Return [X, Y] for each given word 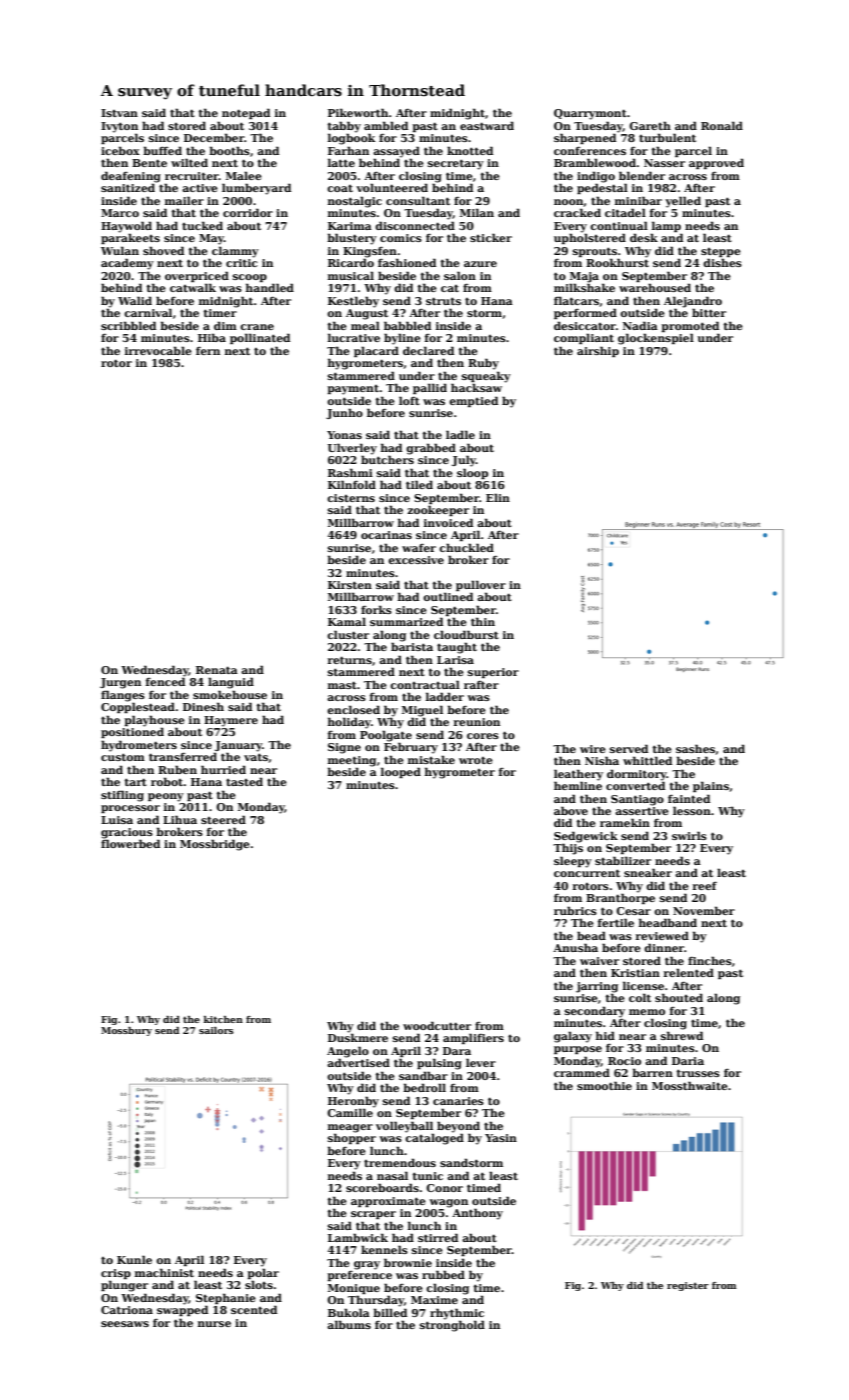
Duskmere [358, 1037]
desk [644, 237]
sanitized [128, 187]
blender [642, 175]
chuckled [466, 547]
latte [341, 162]
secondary [595, 1012]
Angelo [348, 1052]
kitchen [223, 1019]
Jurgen [120, 683]
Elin [498, 497]
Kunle [134, 1259]
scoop [250, 278]
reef [705, 886]
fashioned [407, 262]
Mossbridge [215, 845]
